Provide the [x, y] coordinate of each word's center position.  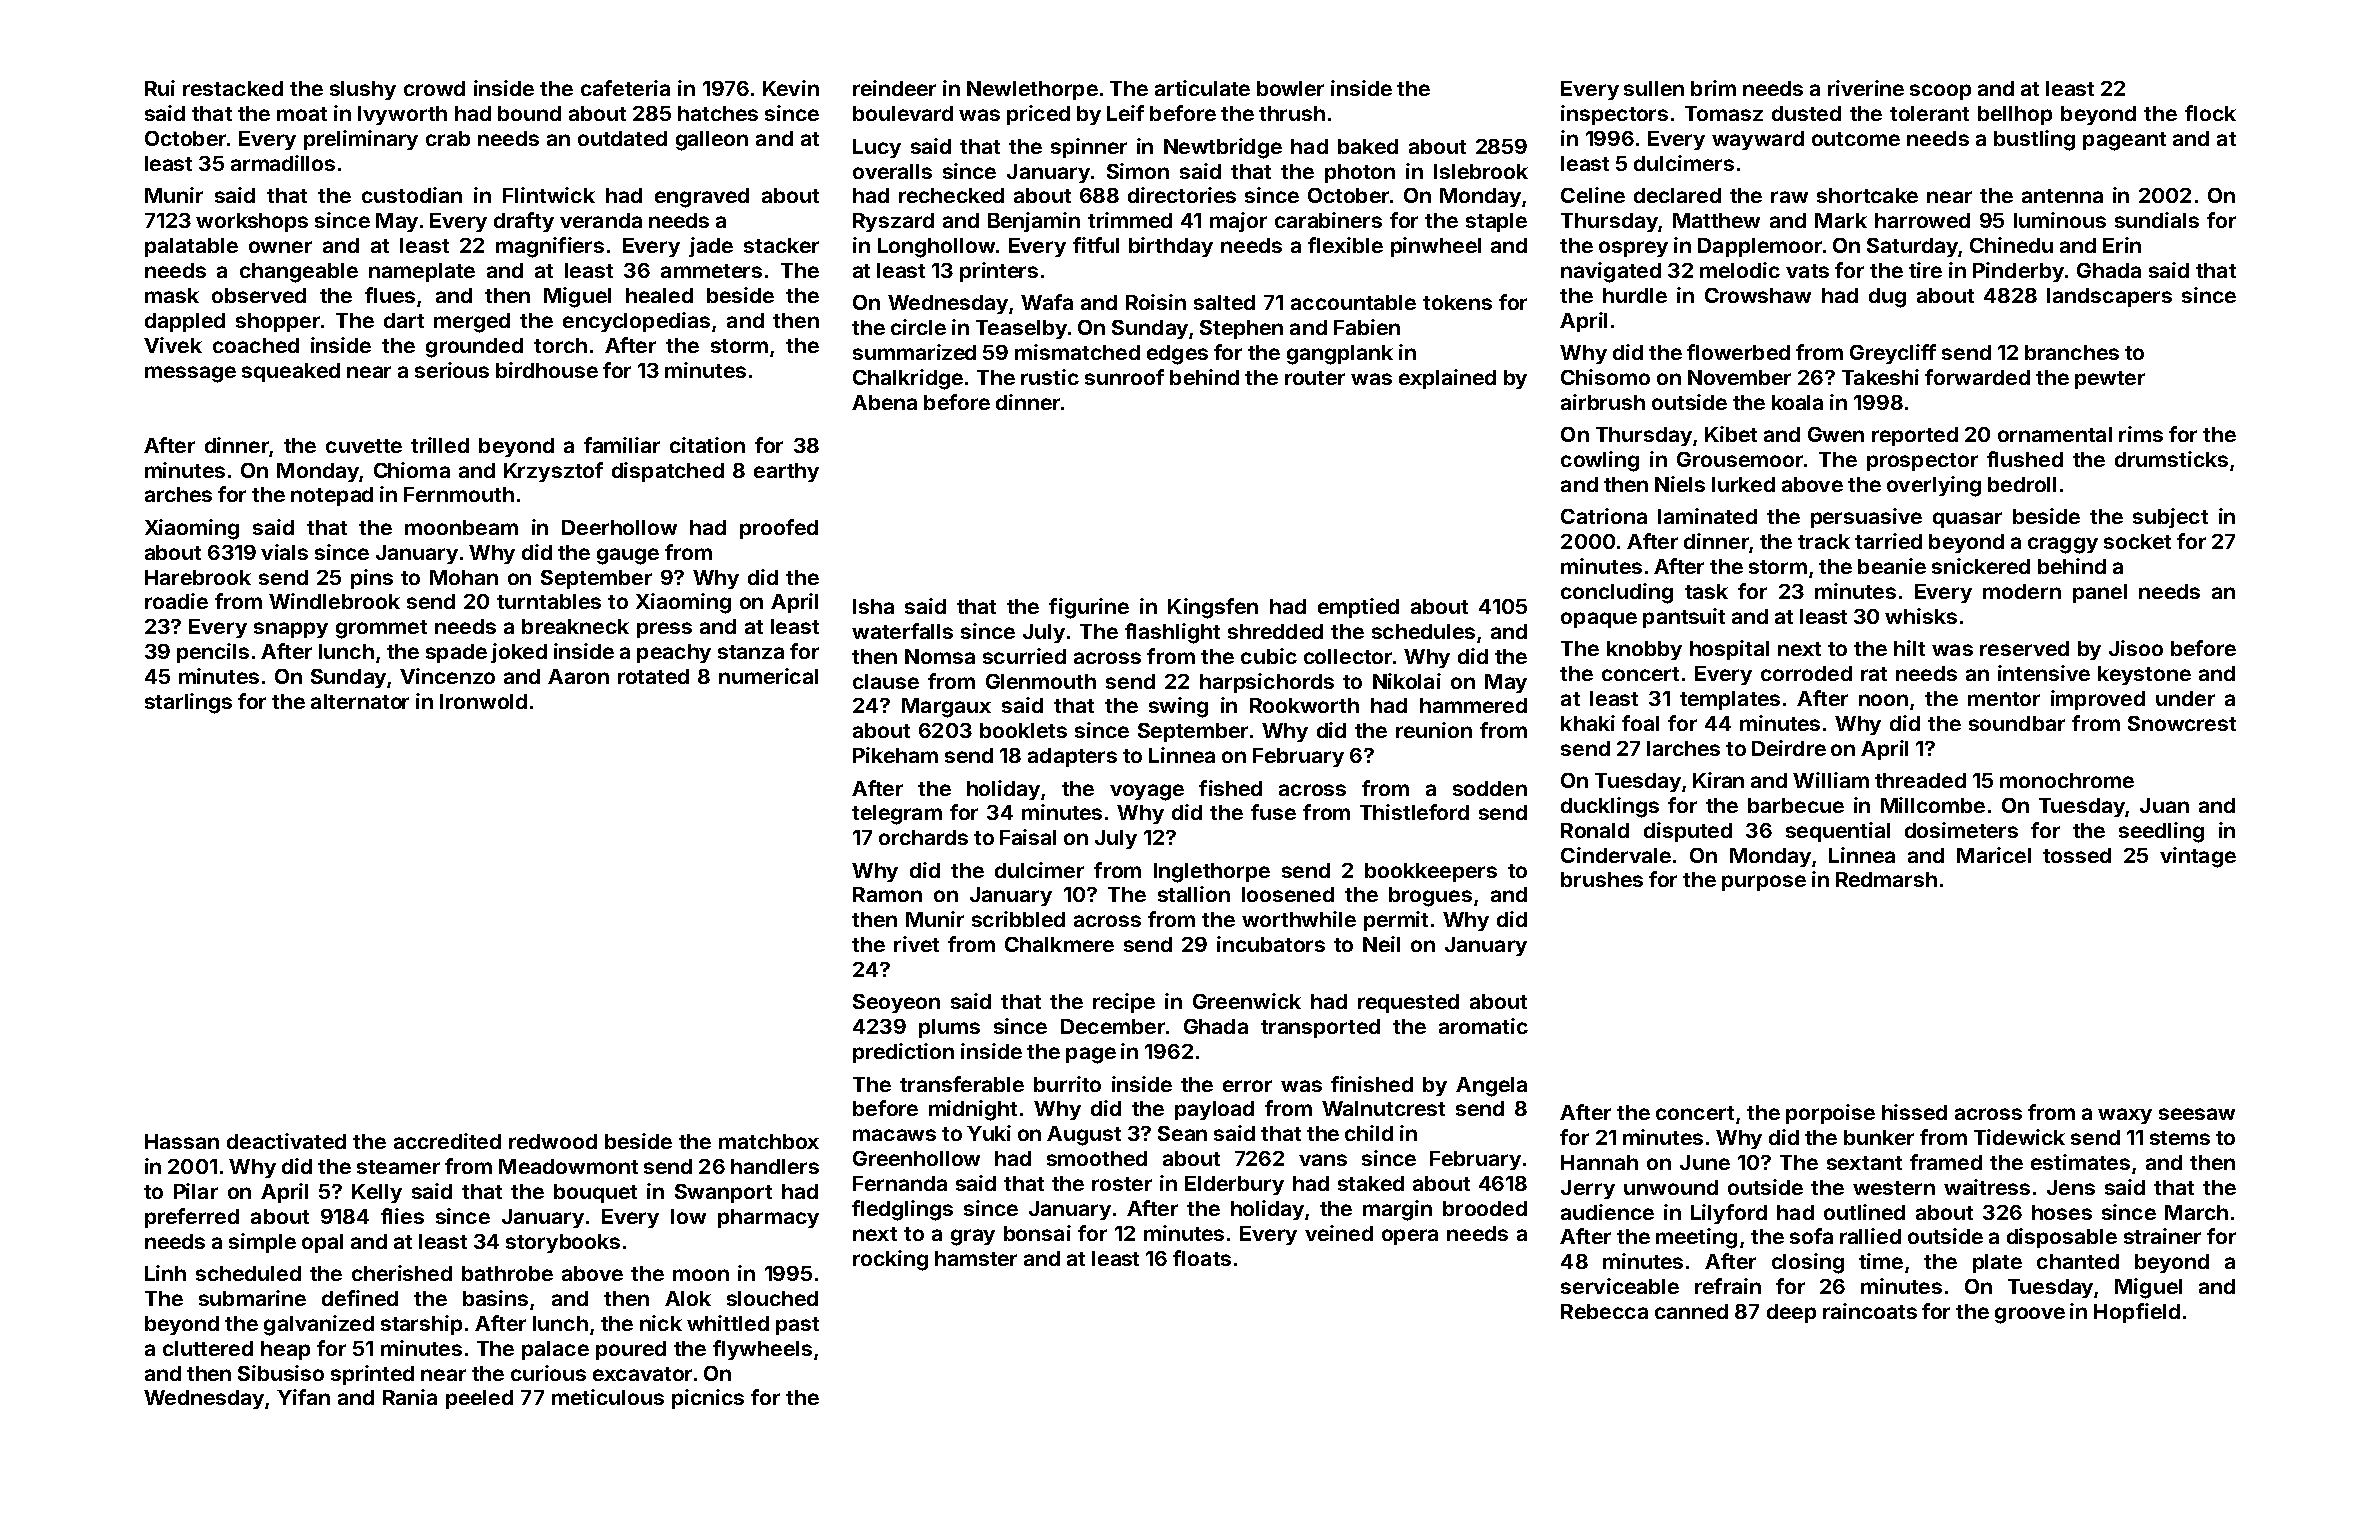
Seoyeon [896, 1003]
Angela [1491, 1087]
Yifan [303, 1397]
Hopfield [2137, 1313]
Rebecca [1604, 1311]
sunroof [1124, 377]
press [664, 630]
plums [949, 1028]
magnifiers [550, 247]
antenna [2062, 196]
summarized [914, 352]
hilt [1909, 648]
